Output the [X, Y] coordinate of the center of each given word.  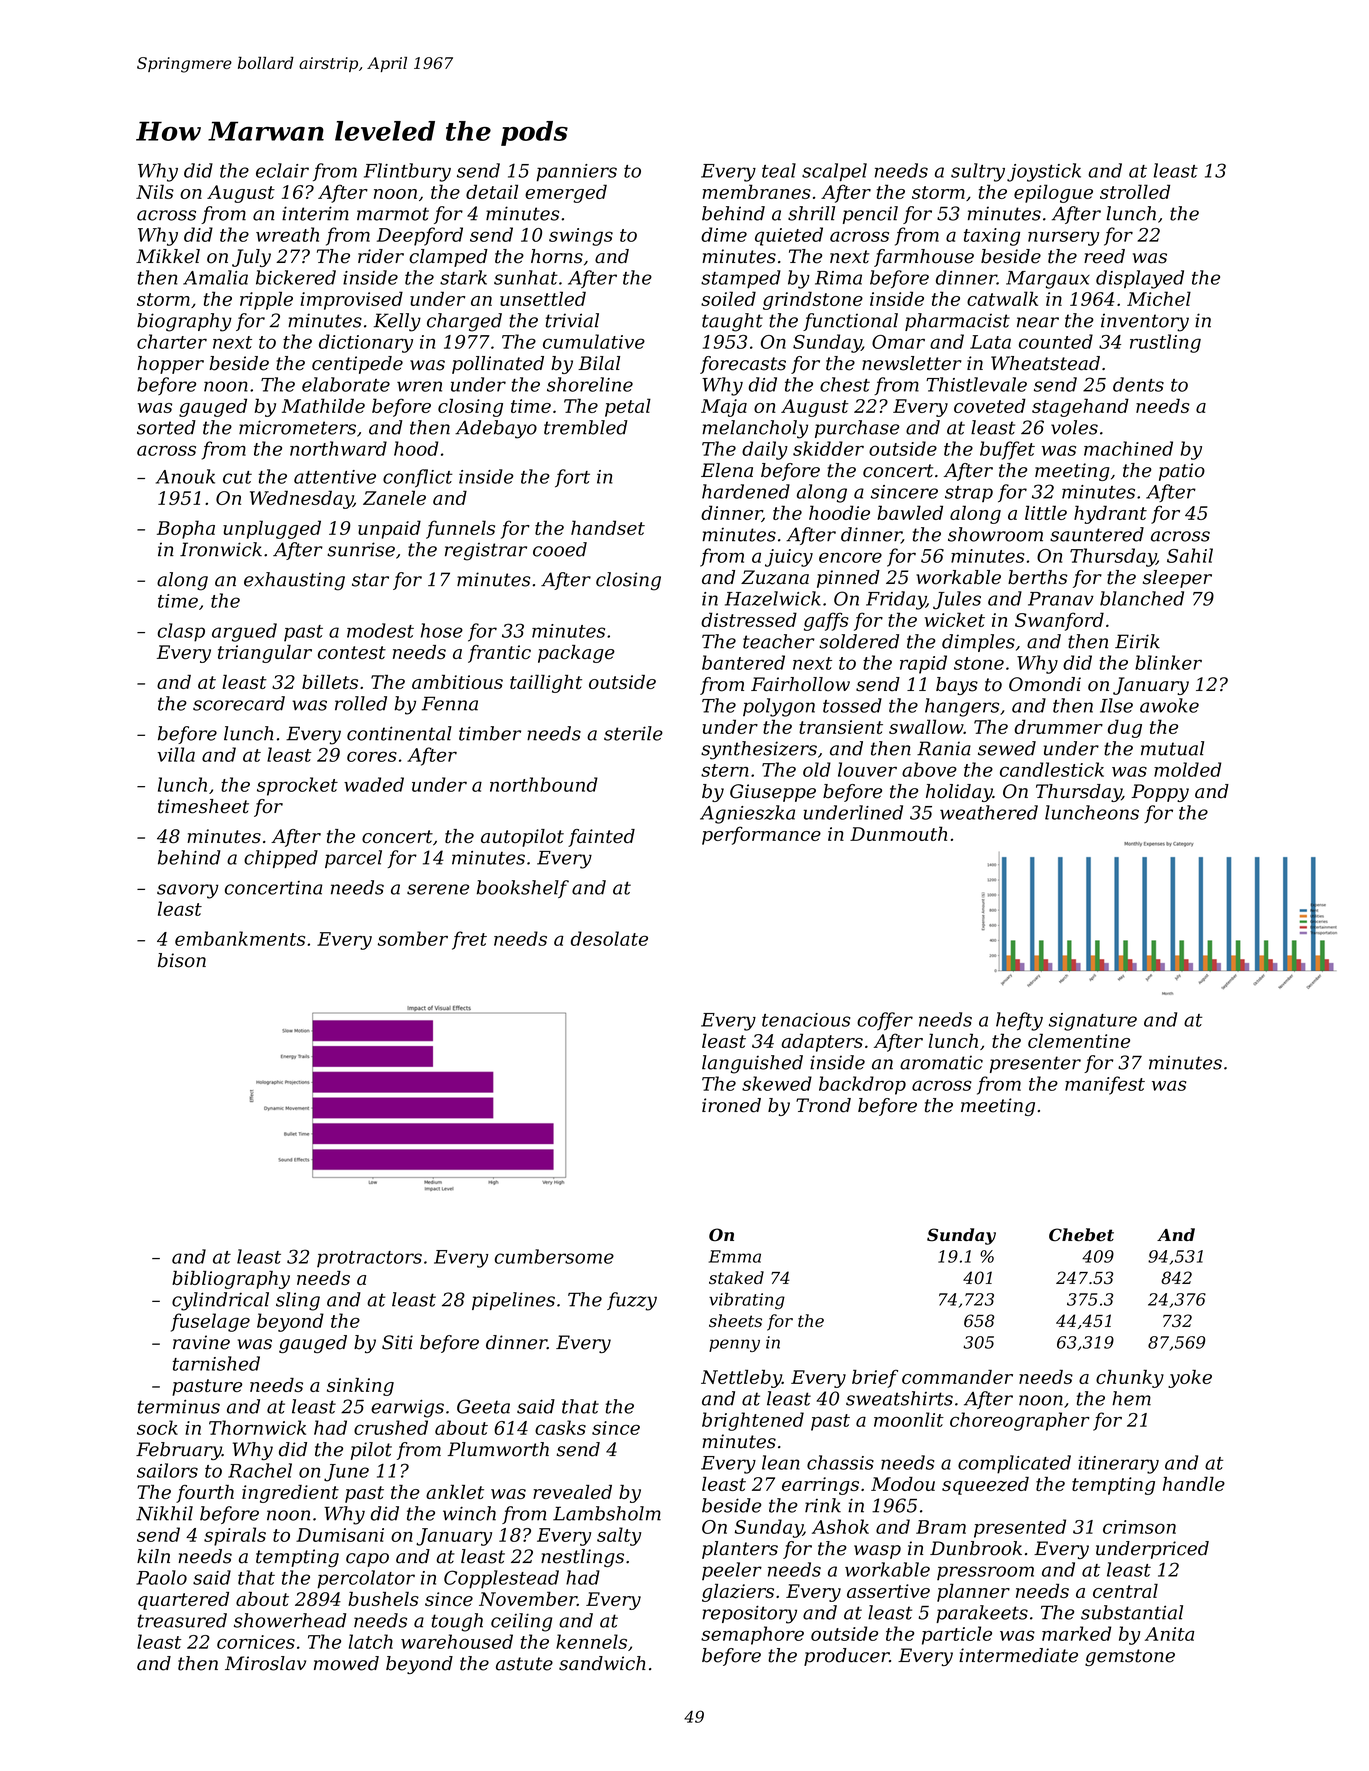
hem [1131, 1398]
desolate [609, 938]
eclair [282, 170]
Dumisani [340, 1535]
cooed [560, 549]
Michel [1159, 298]
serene [438, 889]
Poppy [1160, 793]
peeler [732, 1571]
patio [1182, 472]
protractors [369, 1259]
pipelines [513, 1301]
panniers [576, 173]
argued [244, 632]
